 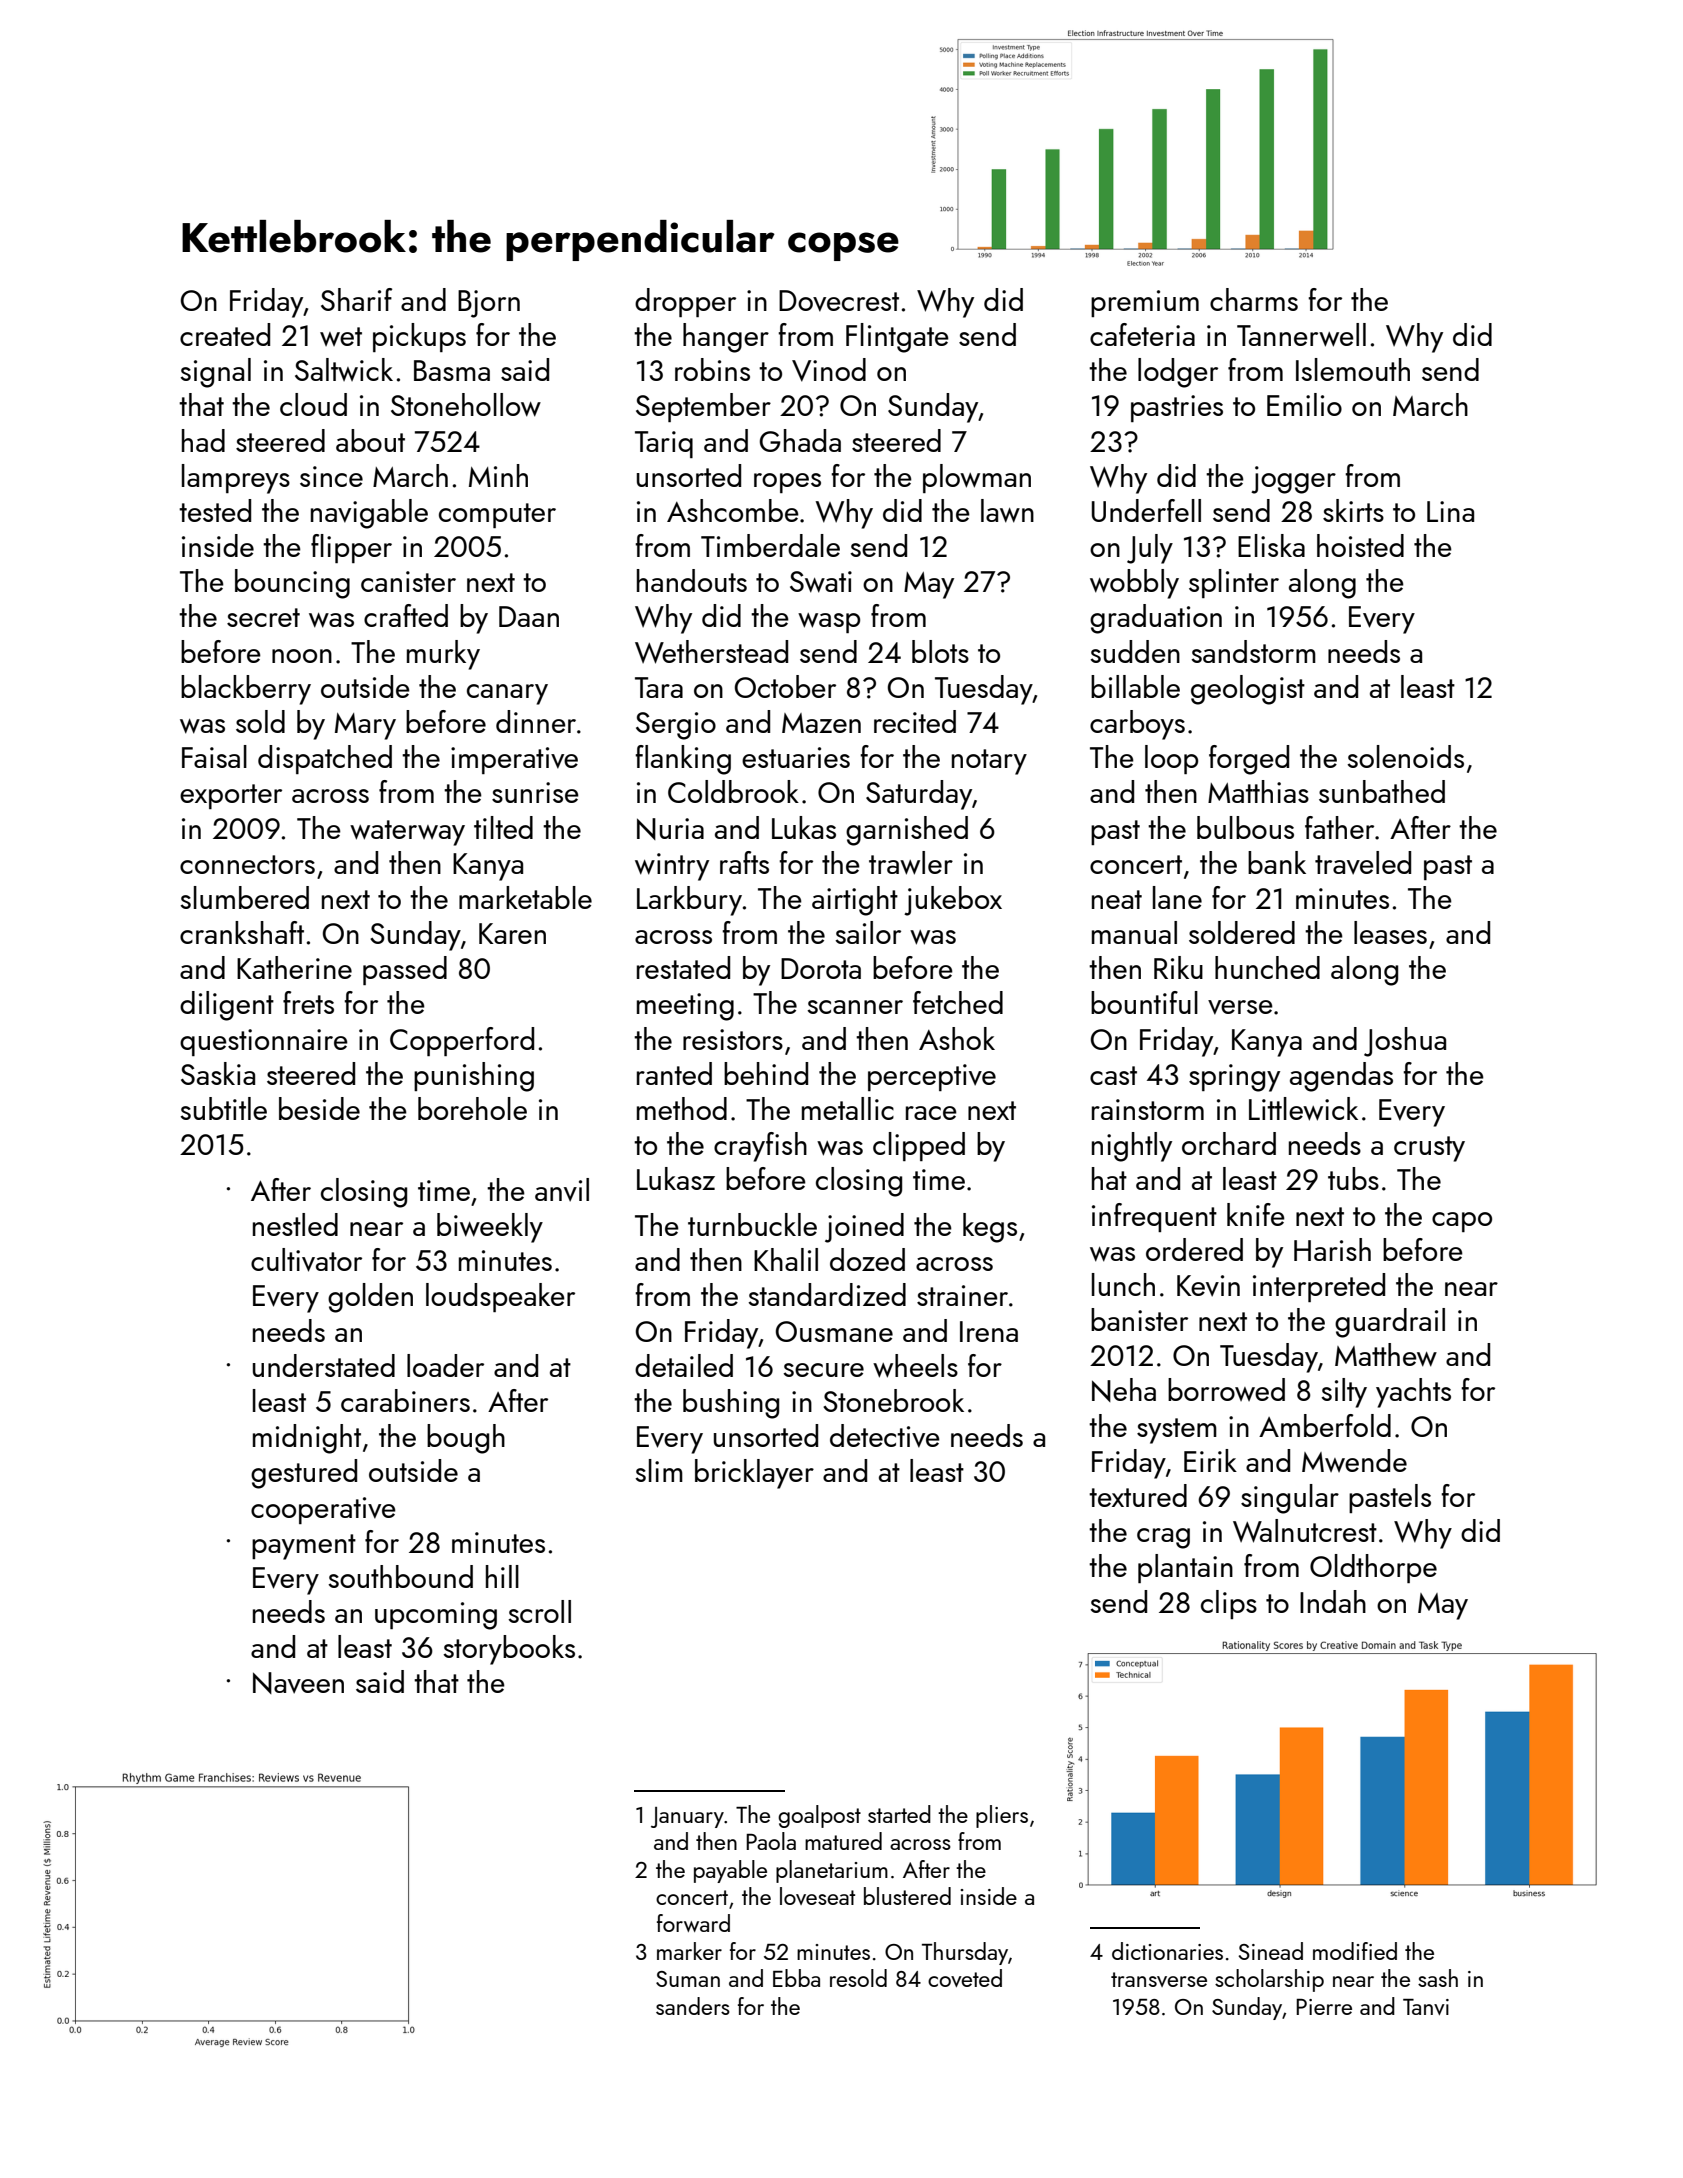 I want to click on beside, so click(x=319, y=1108).
